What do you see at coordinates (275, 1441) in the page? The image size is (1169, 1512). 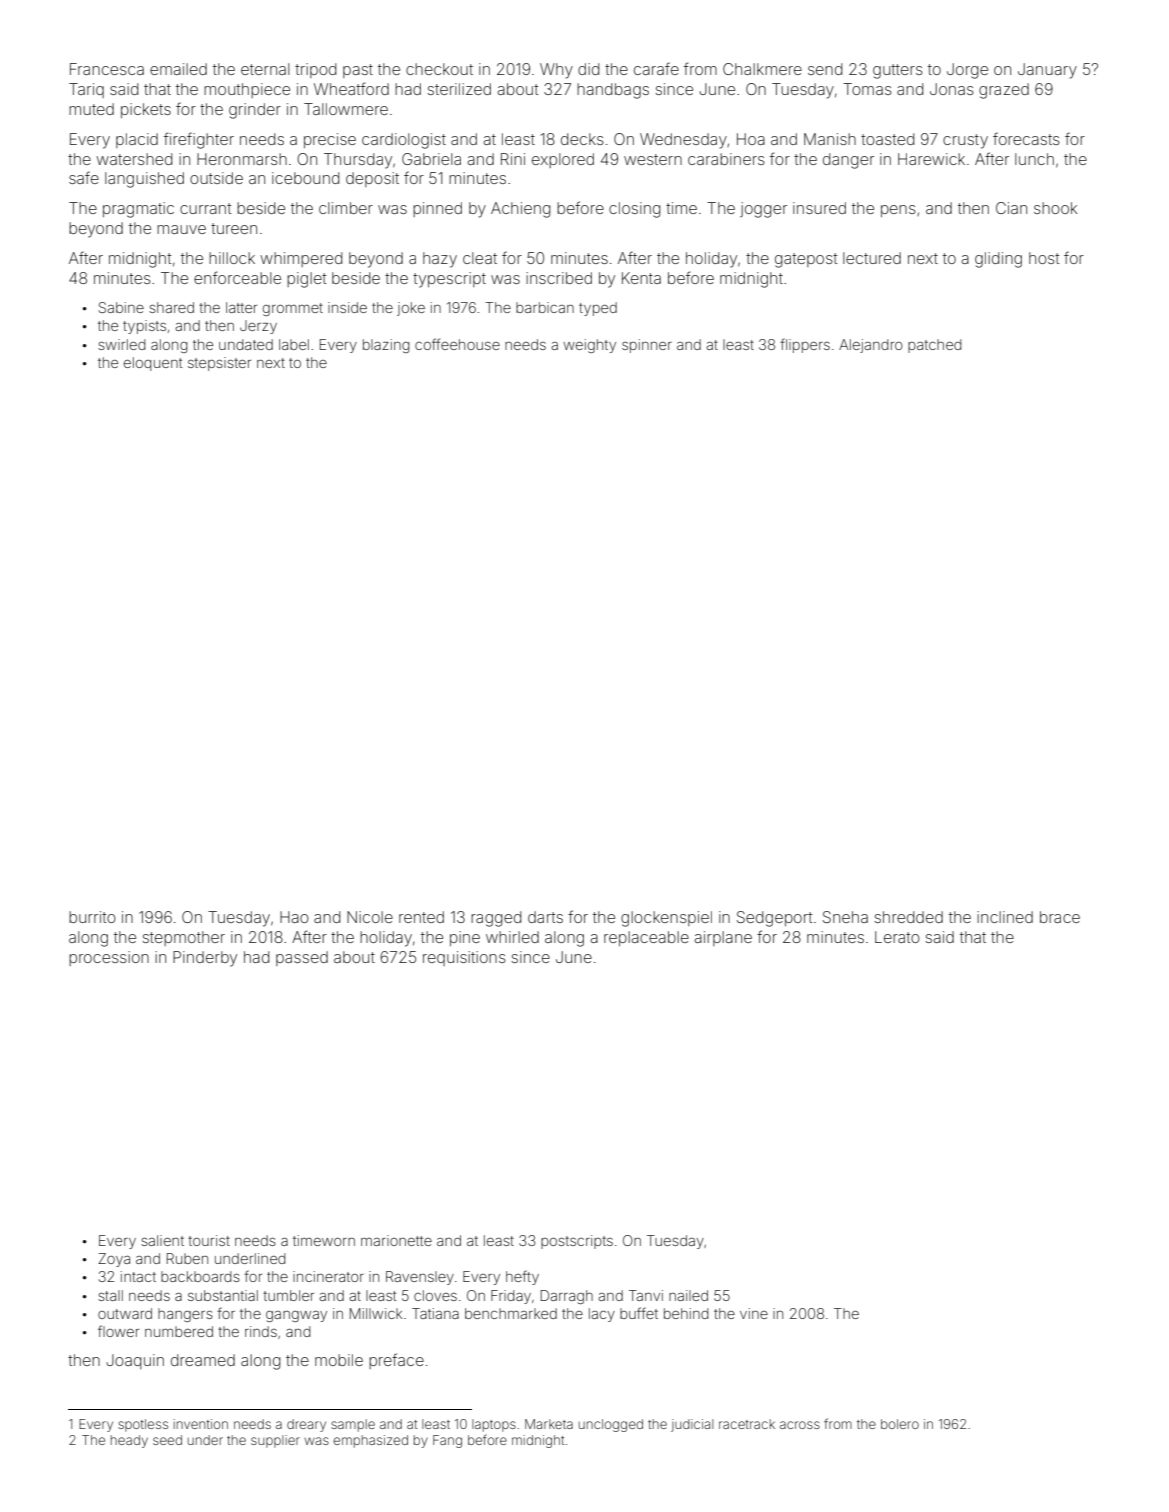 I see `supplier` at bounding box center [275, 1441].
